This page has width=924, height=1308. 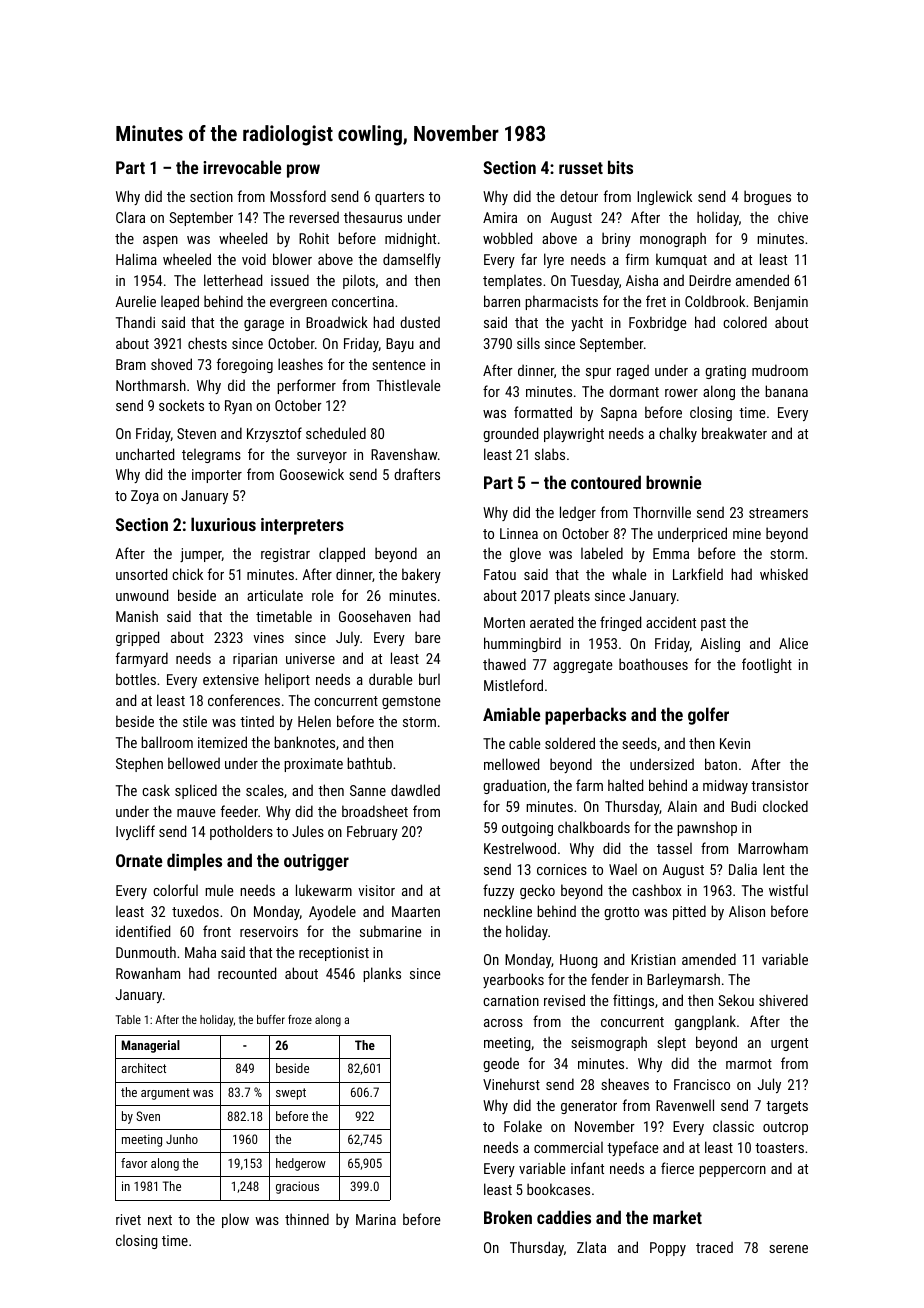 What do you see at coordinates (715, 301) in the page?
I see `Coldbrook` at bounding box center [715, 301].
